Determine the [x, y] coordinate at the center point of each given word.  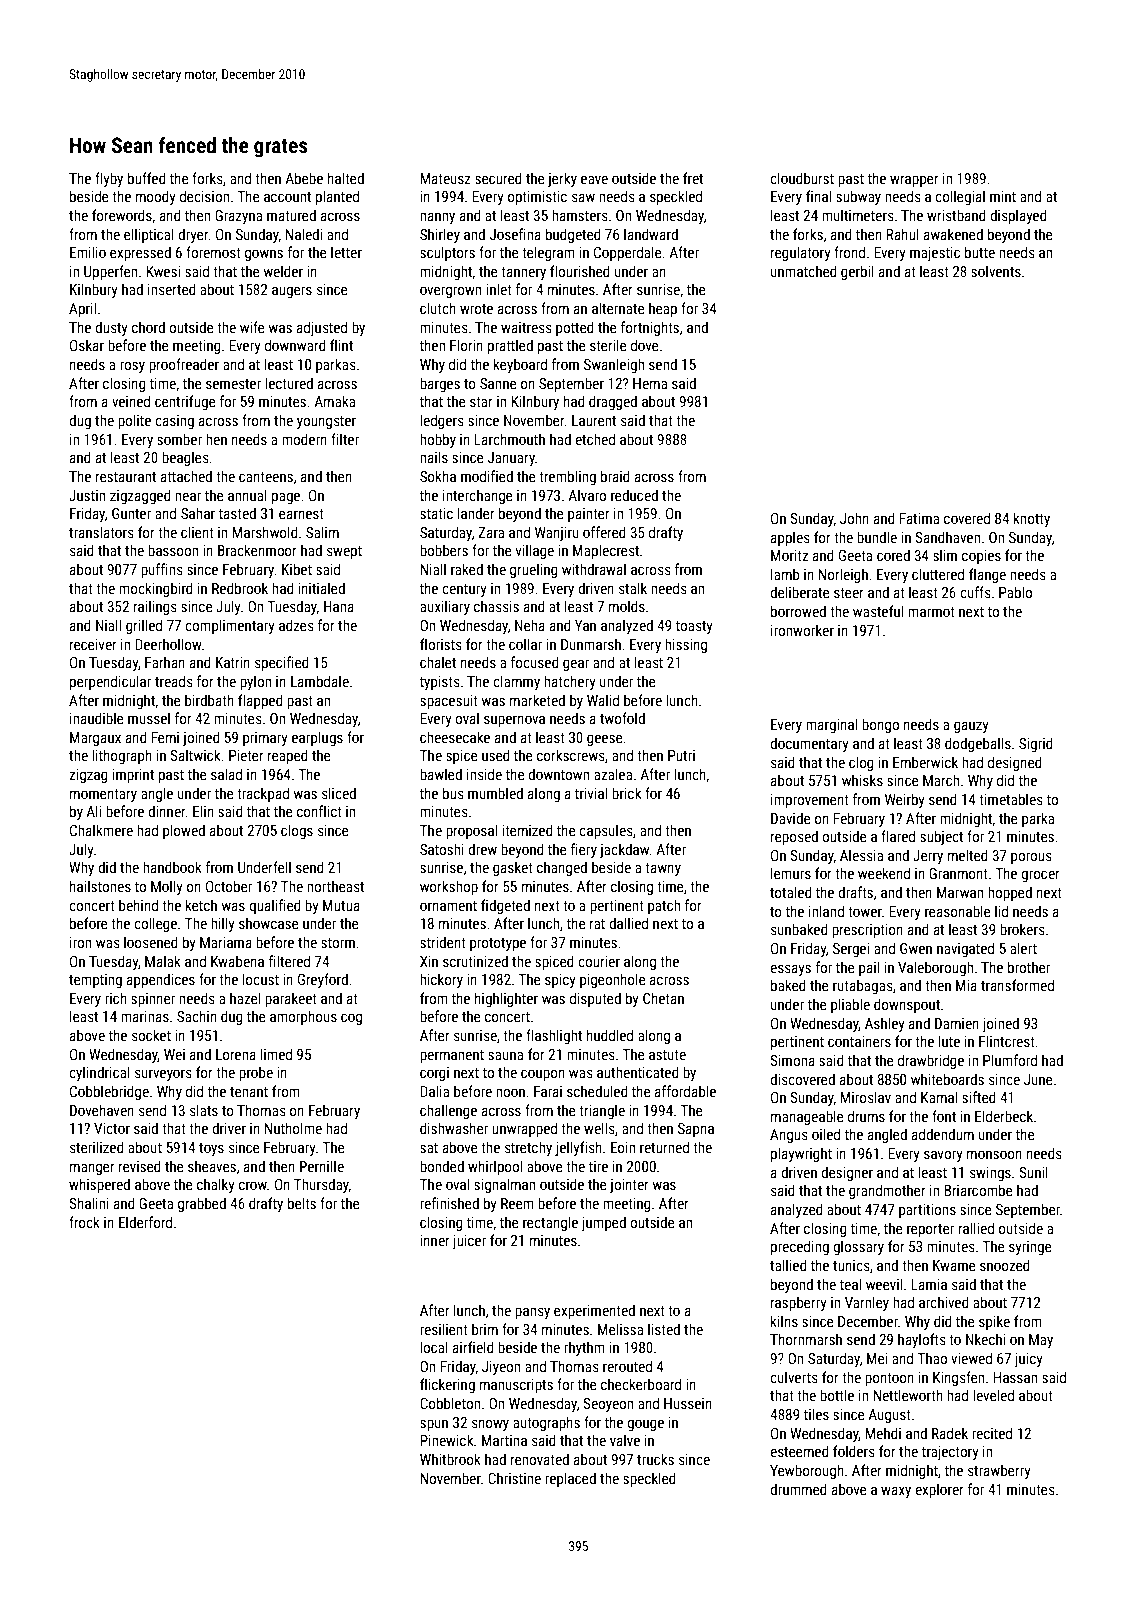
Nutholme [293, 1128]
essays [790, 970]
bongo [880, 725]
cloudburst [802, 178]
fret [693, 178]
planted [337, 197]
